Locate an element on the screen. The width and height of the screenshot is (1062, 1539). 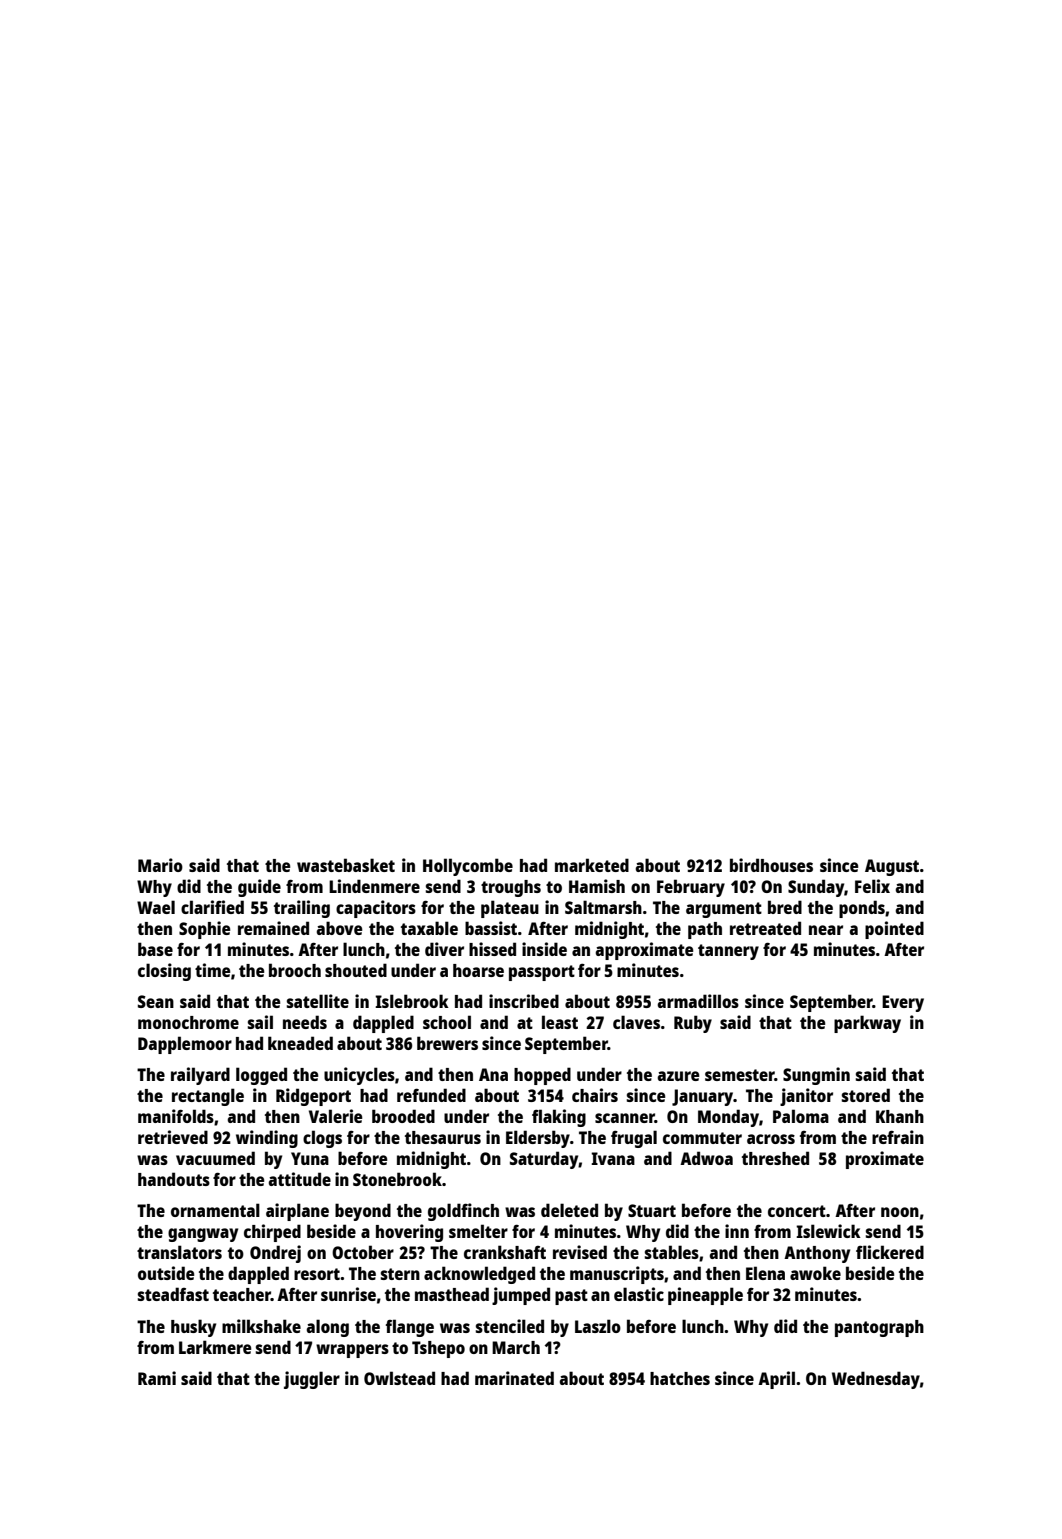
closing is located at coordinates (164, 972).
